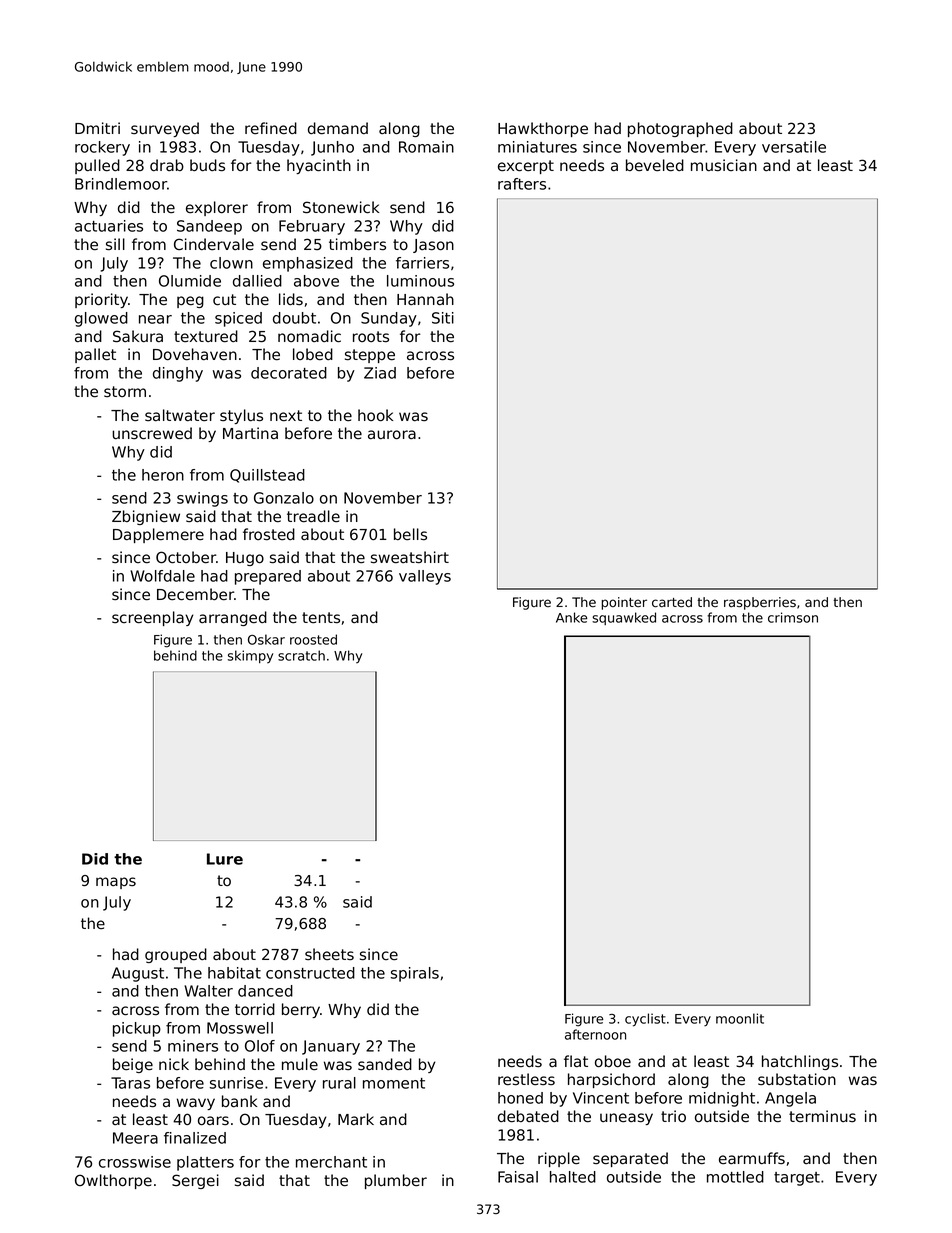 Image resolution: width=952 pixels, height=1233 pixels. What do you see at coordinates (130, 1083) in the document?
I see `Taras` at bounding box center [130, 1083].
